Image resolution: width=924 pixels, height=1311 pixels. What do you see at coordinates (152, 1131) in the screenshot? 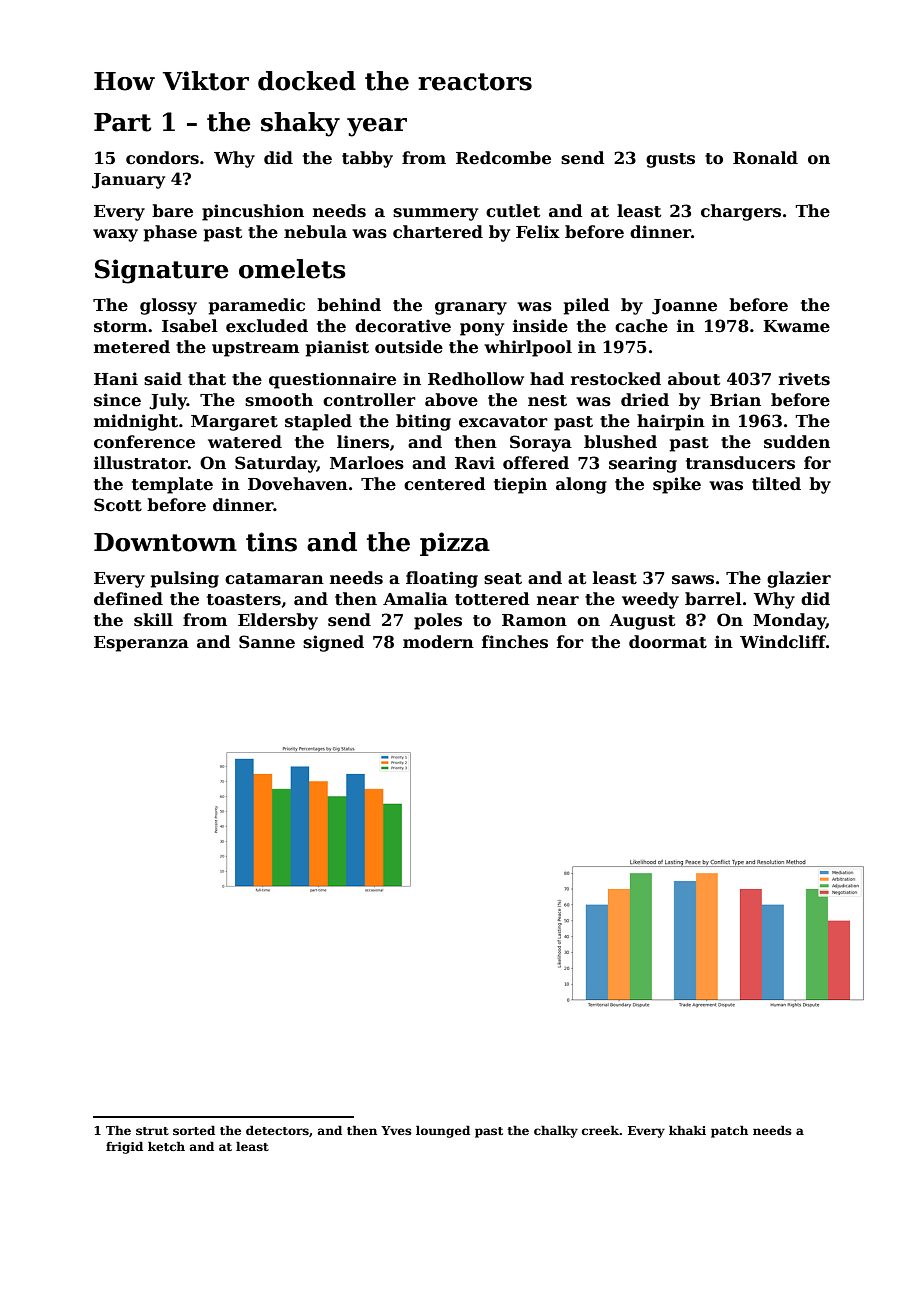
I see `strut` at bounding box center [152, 1131].
